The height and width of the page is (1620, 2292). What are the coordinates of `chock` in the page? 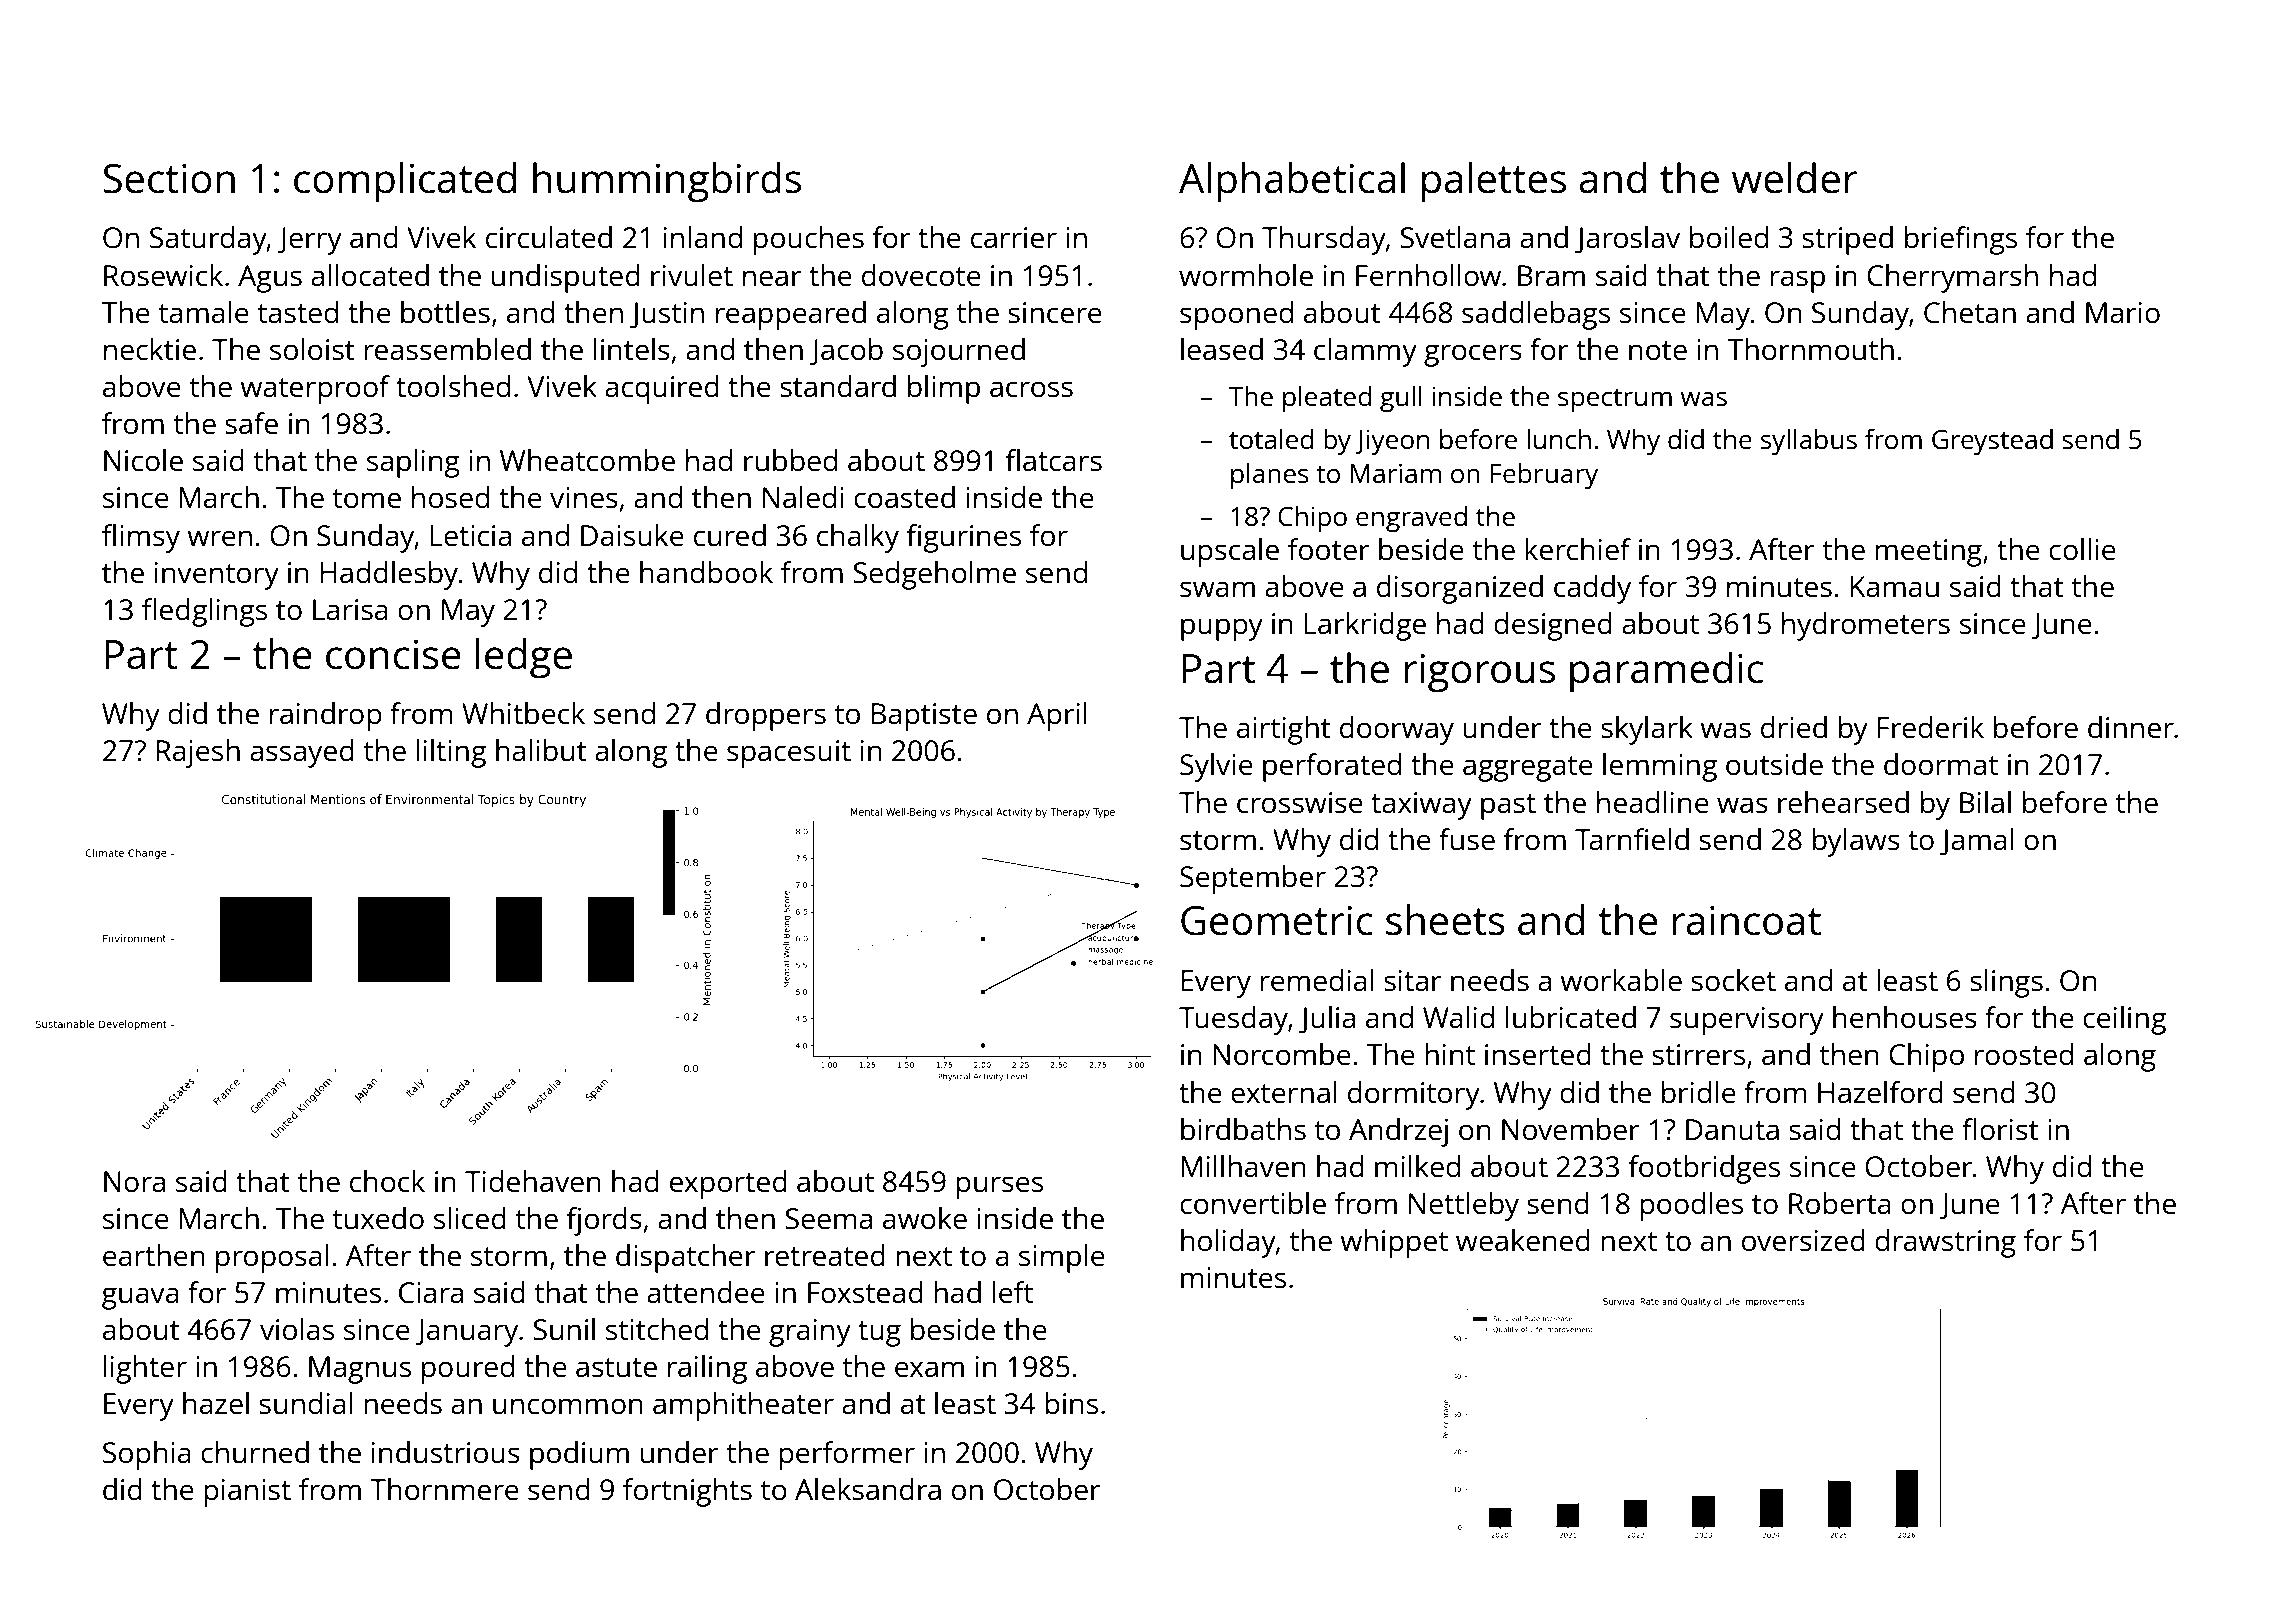 It's located at (387, 1181).
